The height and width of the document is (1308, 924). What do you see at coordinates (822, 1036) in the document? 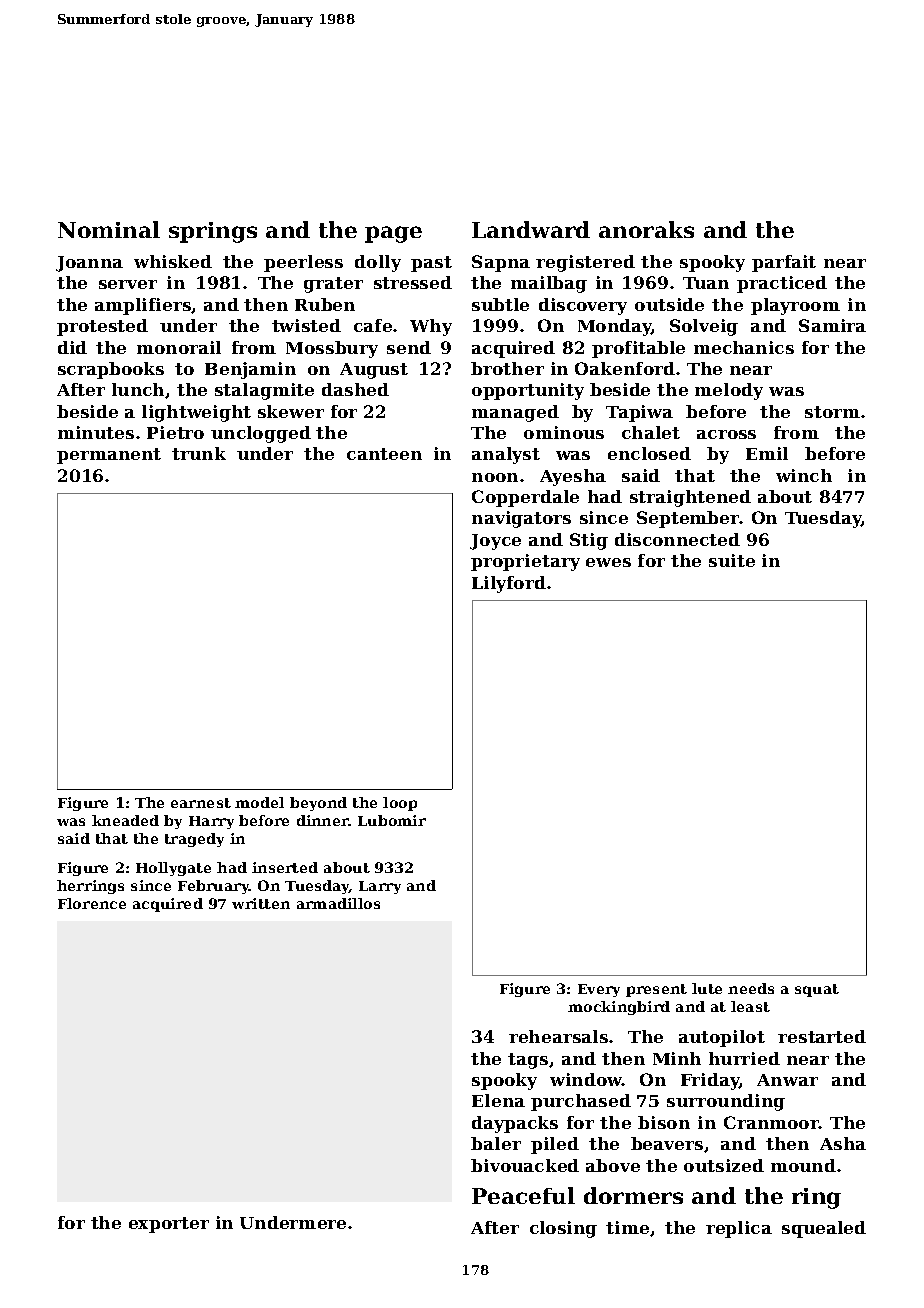
I see `restarted` at bounding box center [822, 1036].
